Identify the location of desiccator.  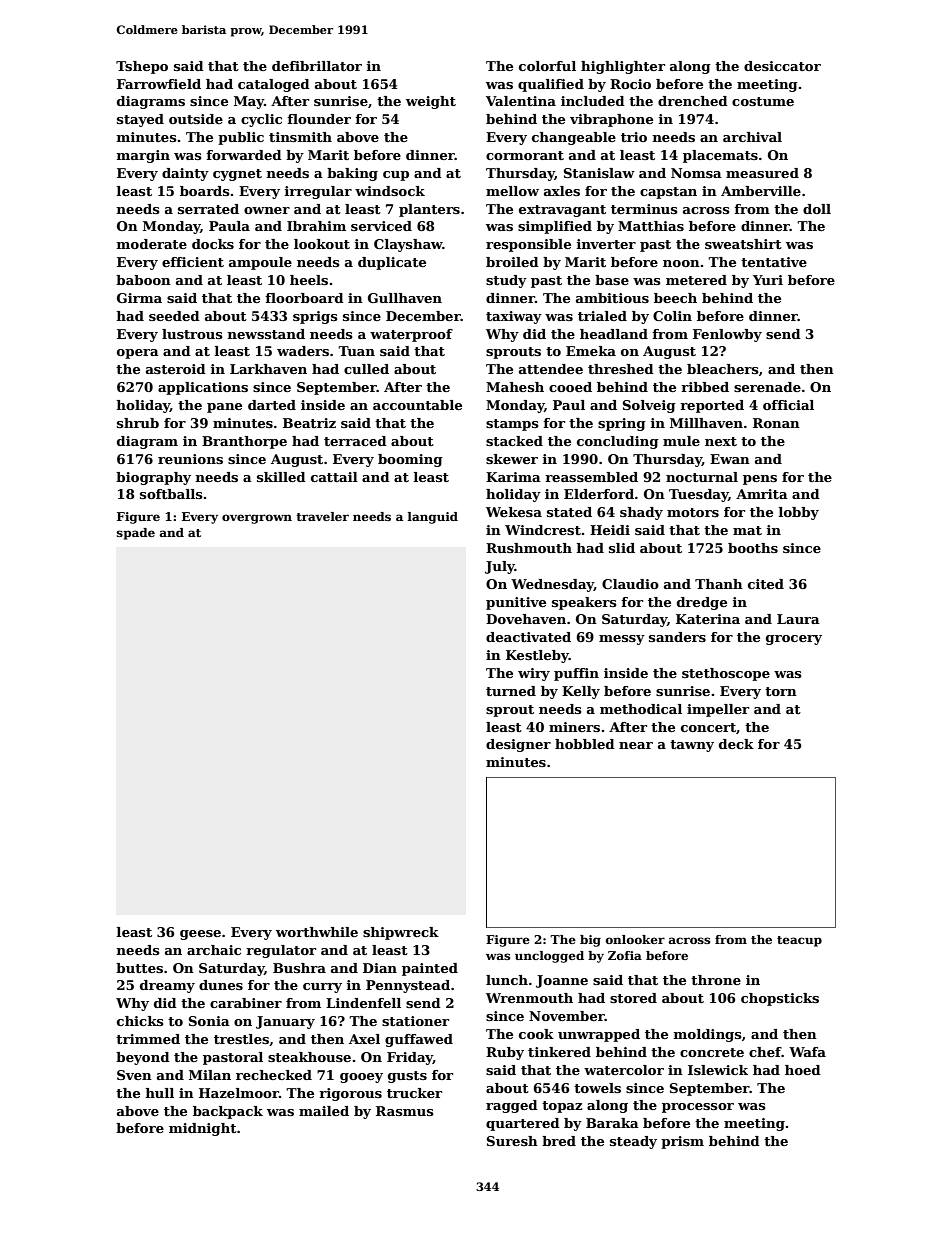
(782, 66).
